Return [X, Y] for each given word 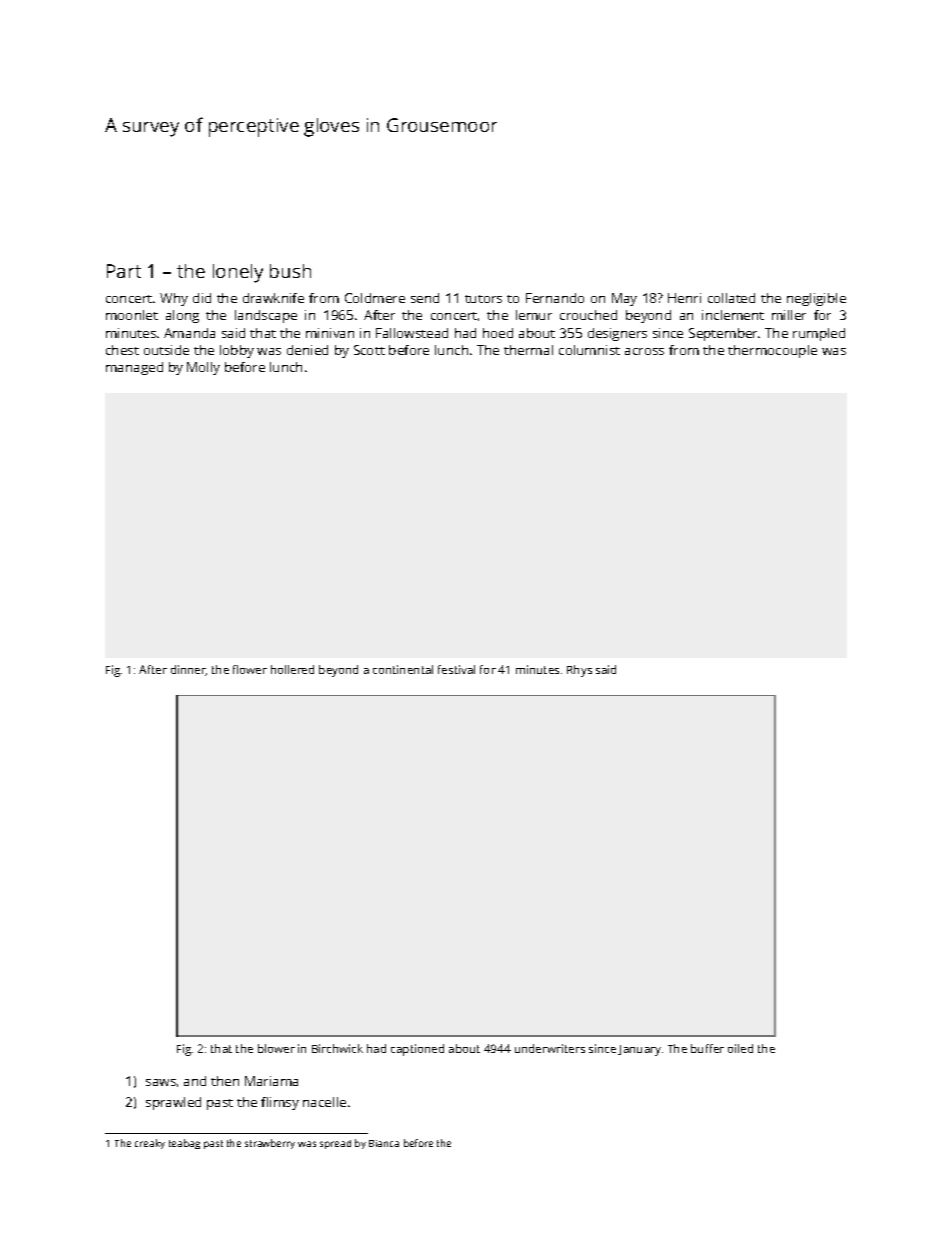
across [644, 351]
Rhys [579, 671]
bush [290, 271]
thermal [528, 350]
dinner [188, 670]
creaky [150, 1144]
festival [456, 669]
